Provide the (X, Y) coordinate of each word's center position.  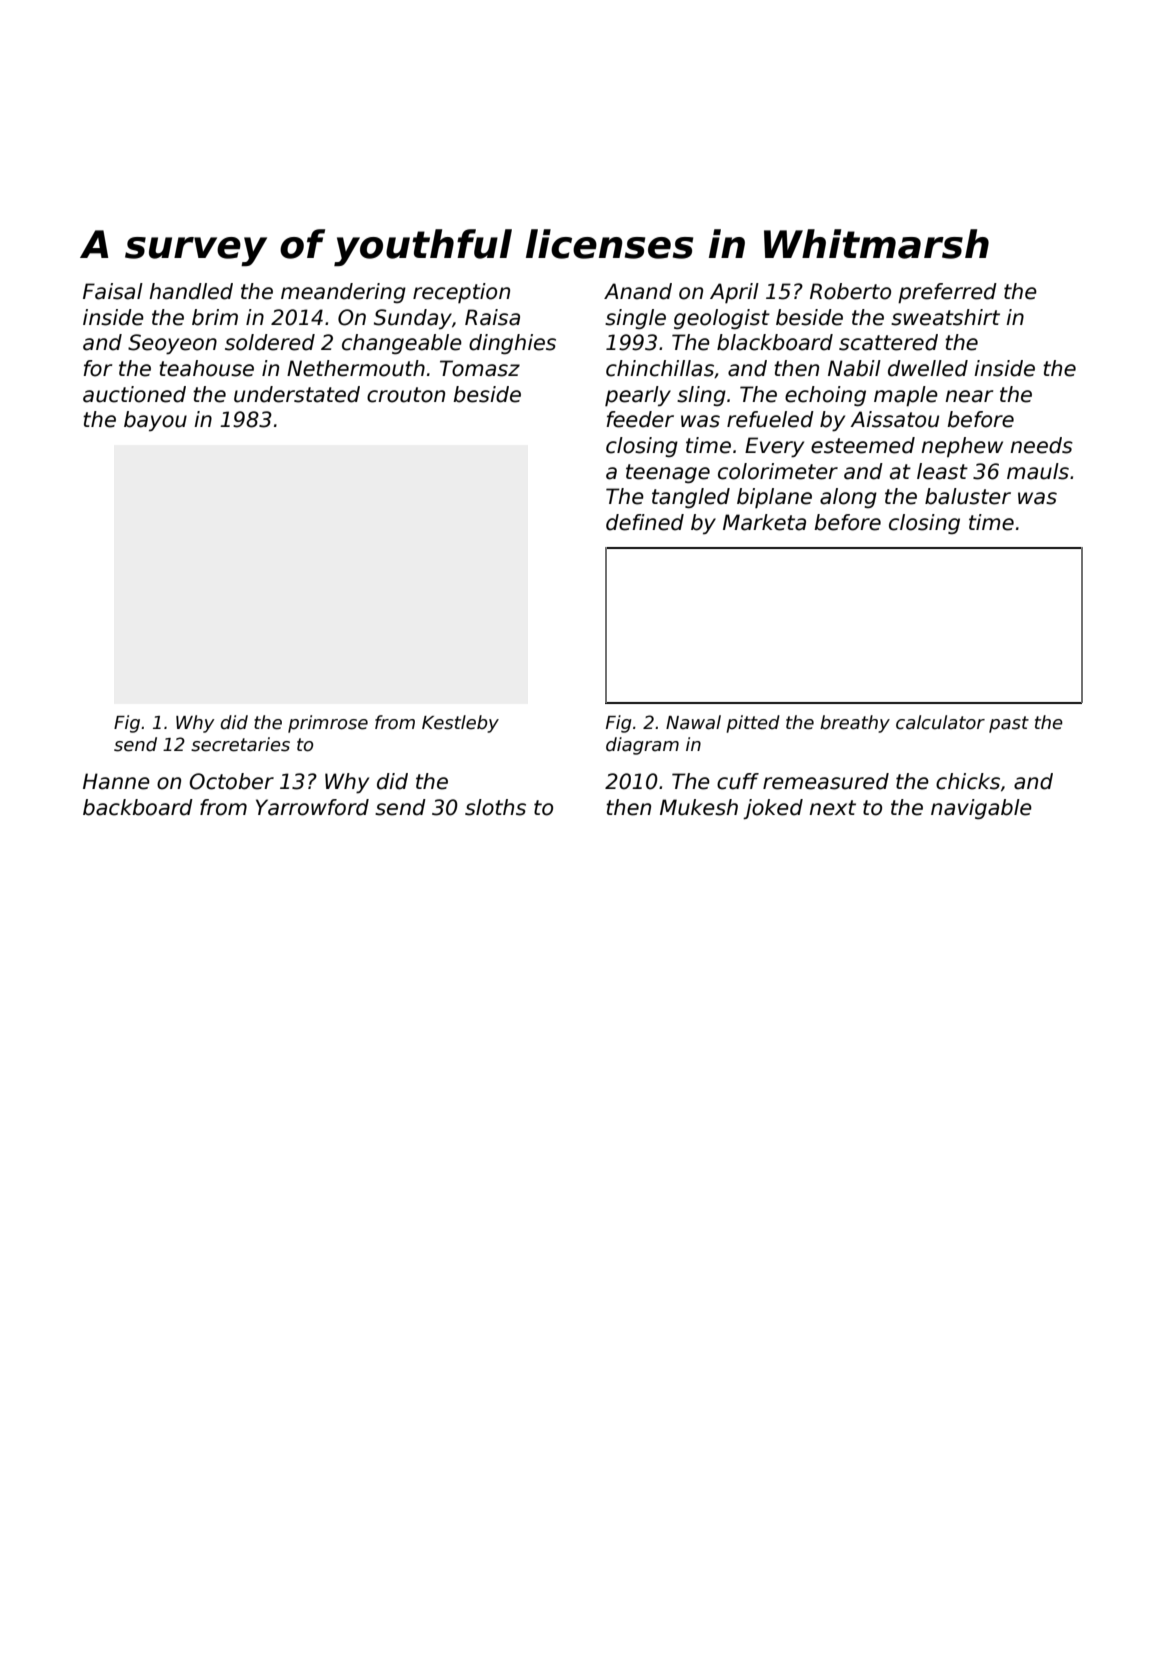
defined (645, 522)
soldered (270, 342)
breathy (855, 724)
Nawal (693, 722)
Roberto (850, 291)
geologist (722, 319)
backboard (138, 807)
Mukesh (699, 807)
